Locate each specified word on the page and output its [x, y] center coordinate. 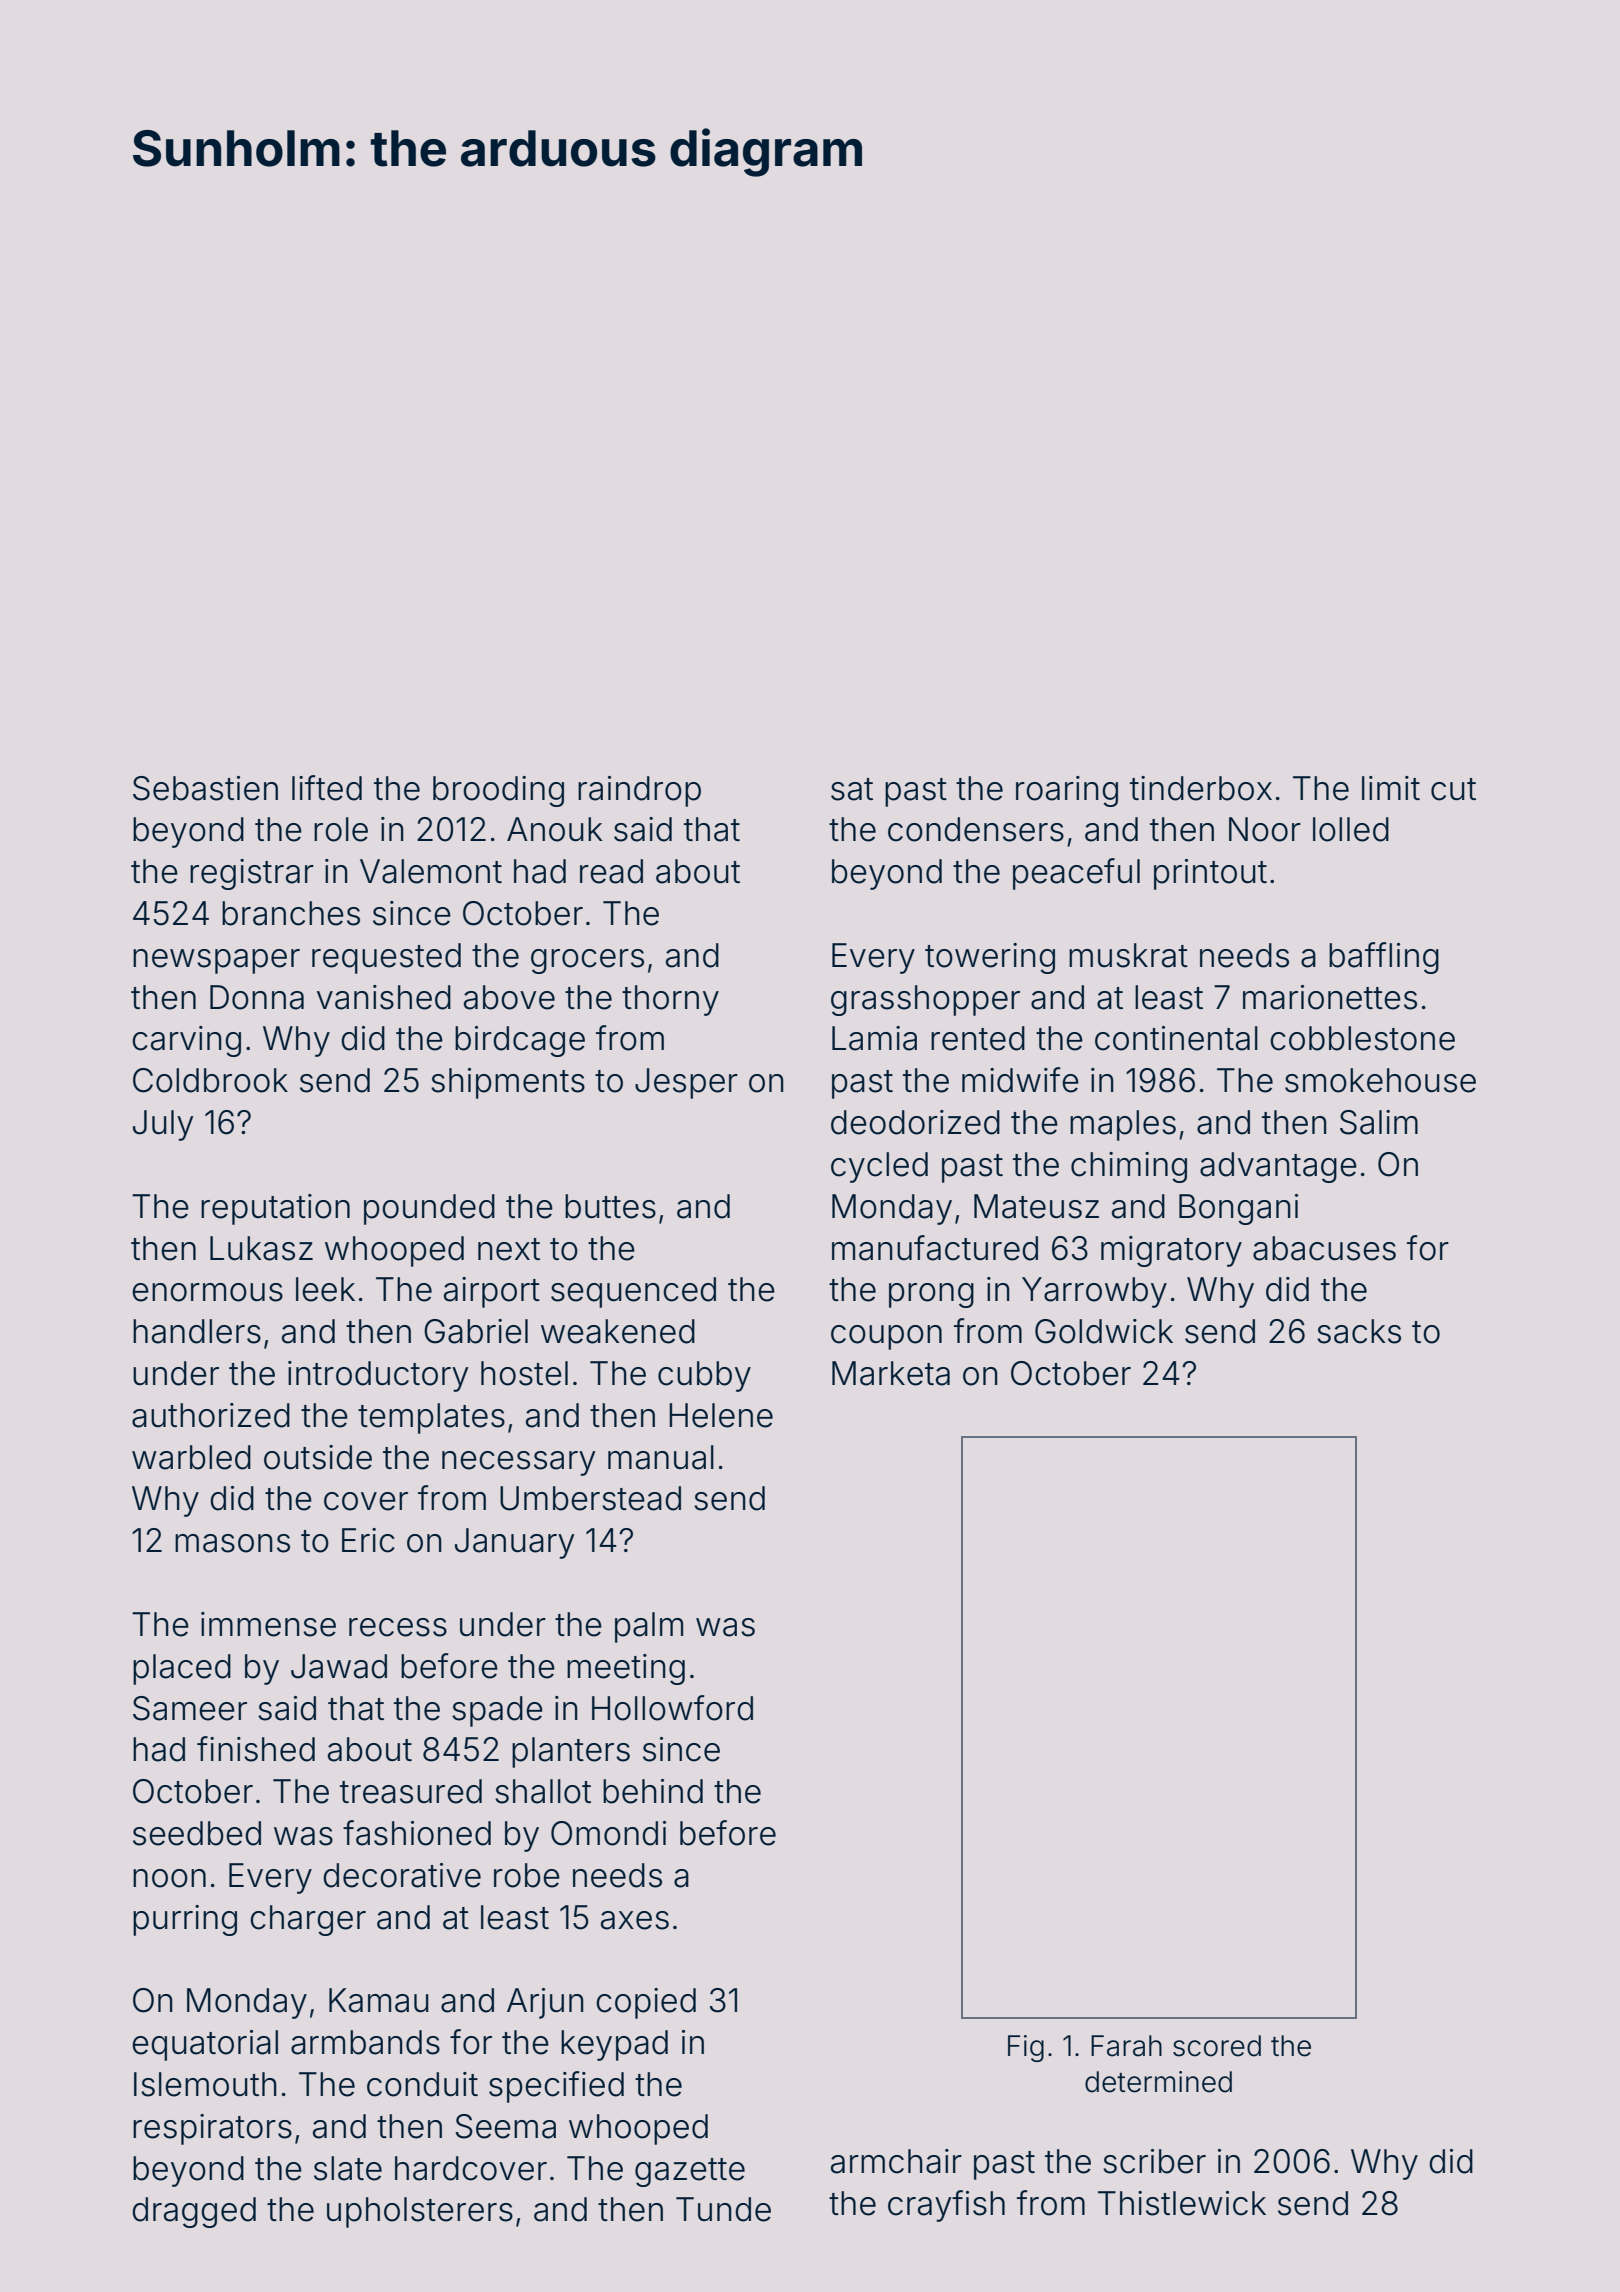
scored [1217, 2046]
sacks [1359, 1331]
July [163, 1125]
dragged [194, 2212]
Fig [1026, 2048]
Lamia [874, 1038]
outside [318, 1457]
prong [931, 1295]
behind [653, 1791]
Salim [1379, 1122]
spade [497, 1711]
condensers [976, 829]
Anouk [555, 829]
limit [1391, 788]
